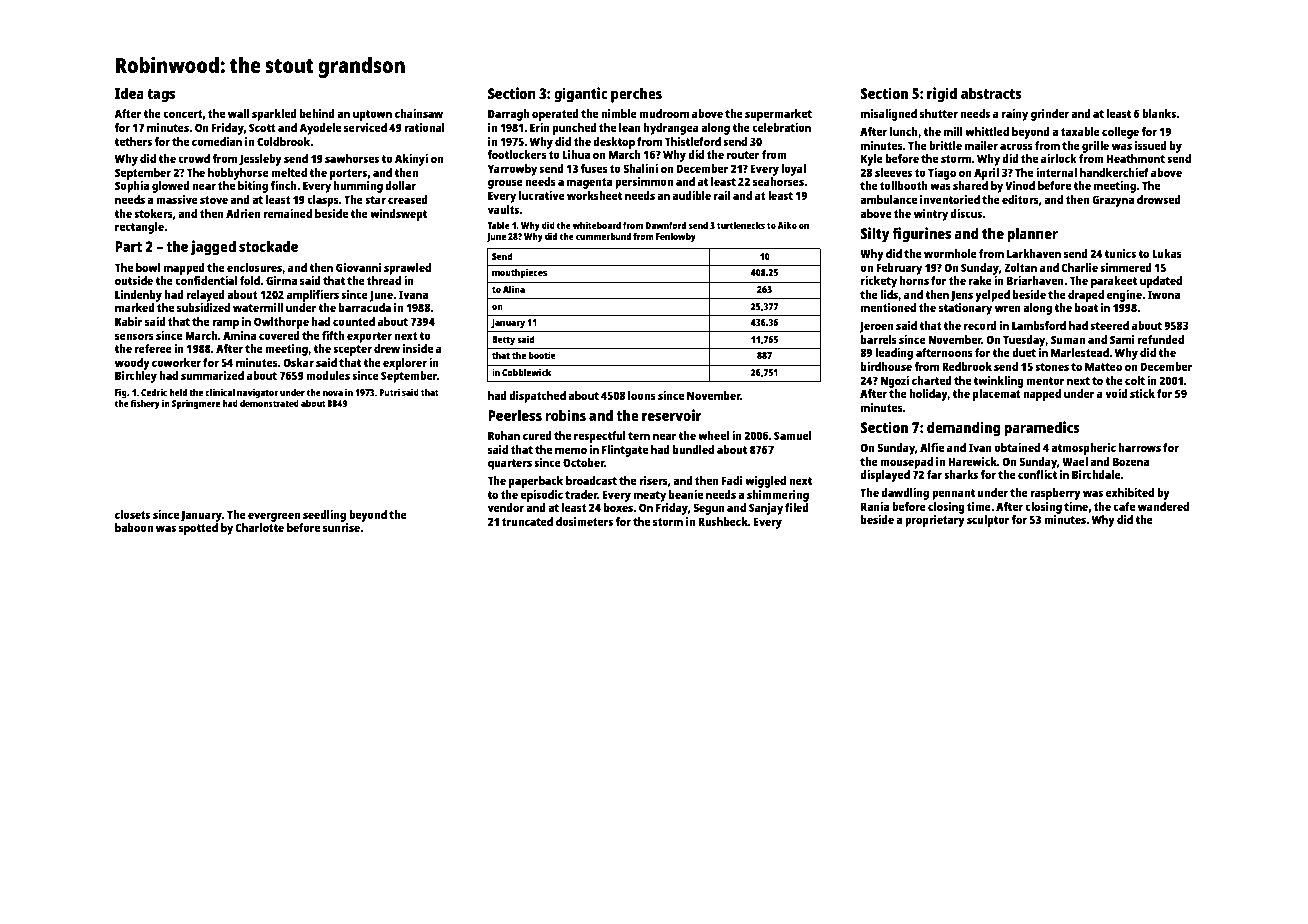 The image size is (1308, 924). What do you see at coordinates (906, 463) in the image?
I see `mousepad` at bounding box center [906, 463].
